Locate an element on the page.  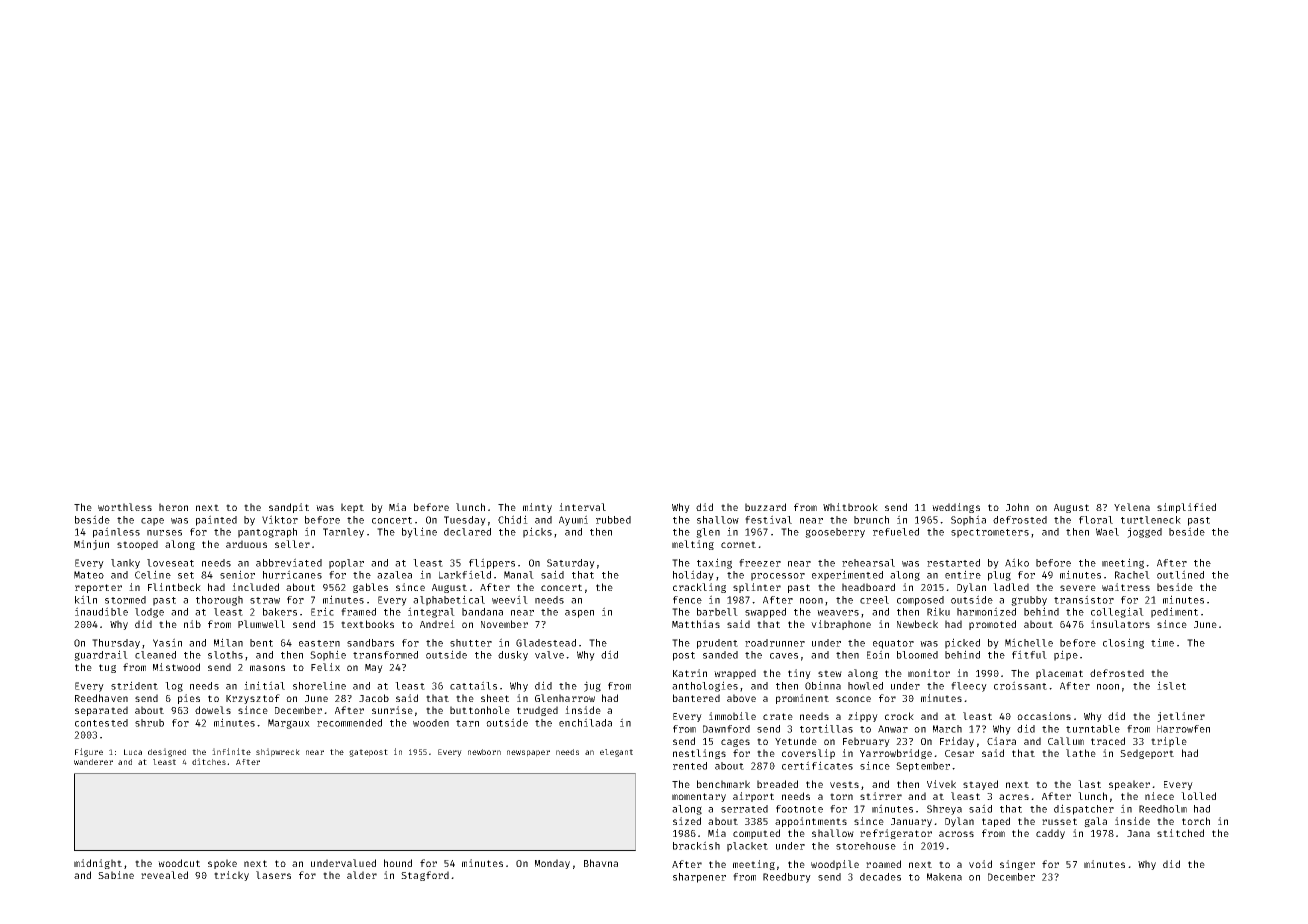
guardrail is located at coordinates (101, 655).
